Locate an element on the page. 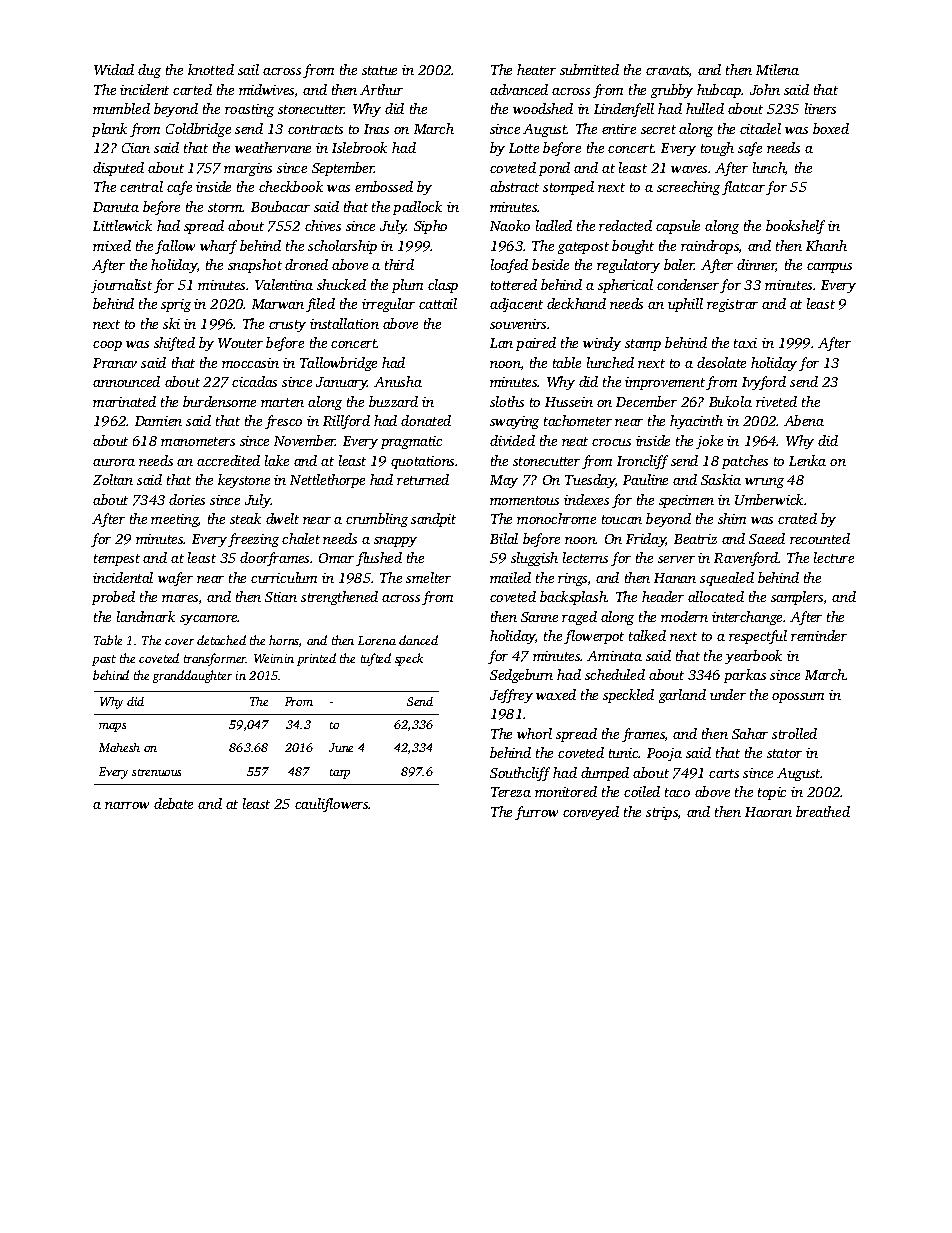 The height and width of the document is (1233, 952). Inas is located at coordinates (376, 129).
